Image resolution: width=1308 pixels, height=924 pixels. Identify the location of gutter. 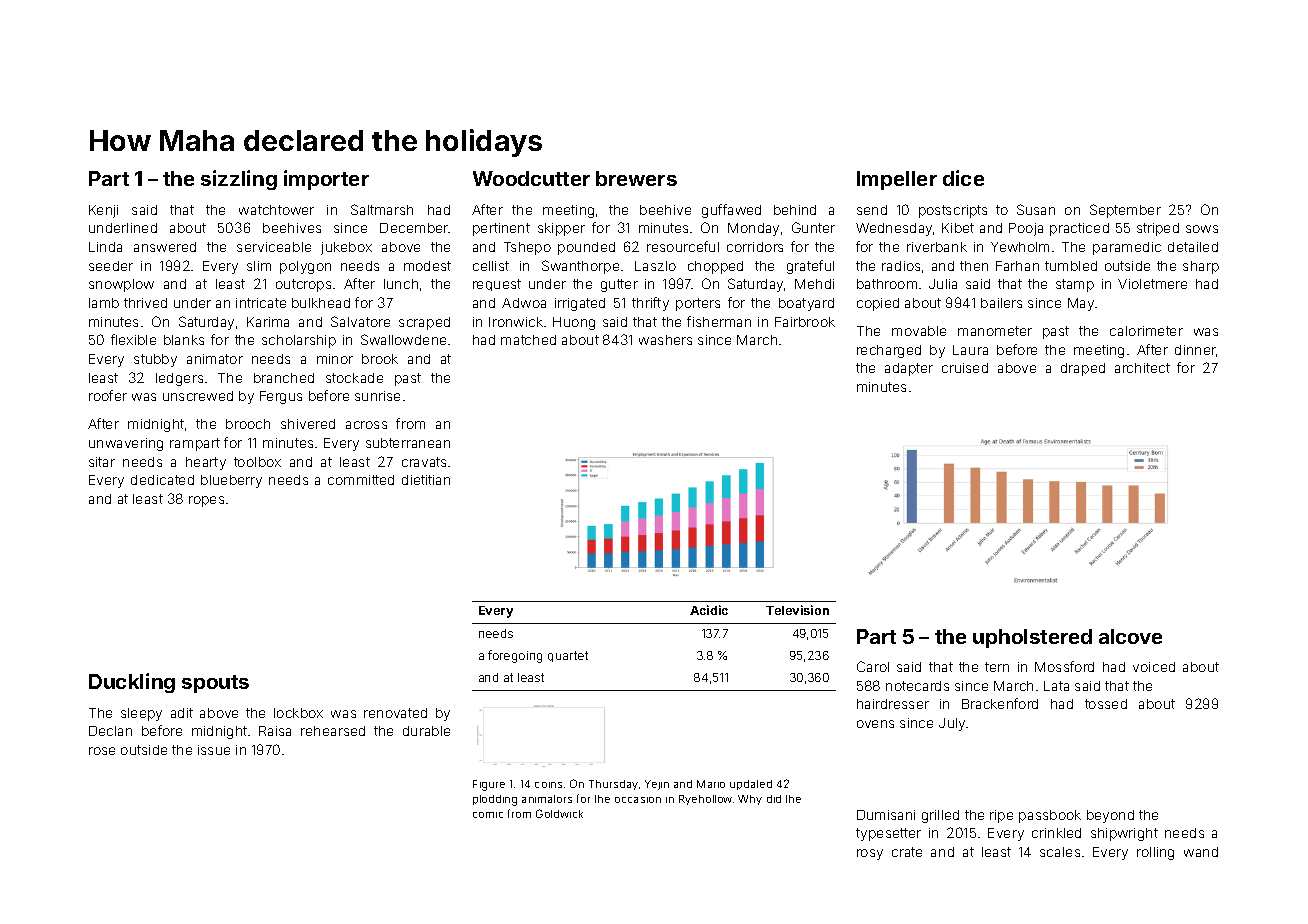
(619, 285).
